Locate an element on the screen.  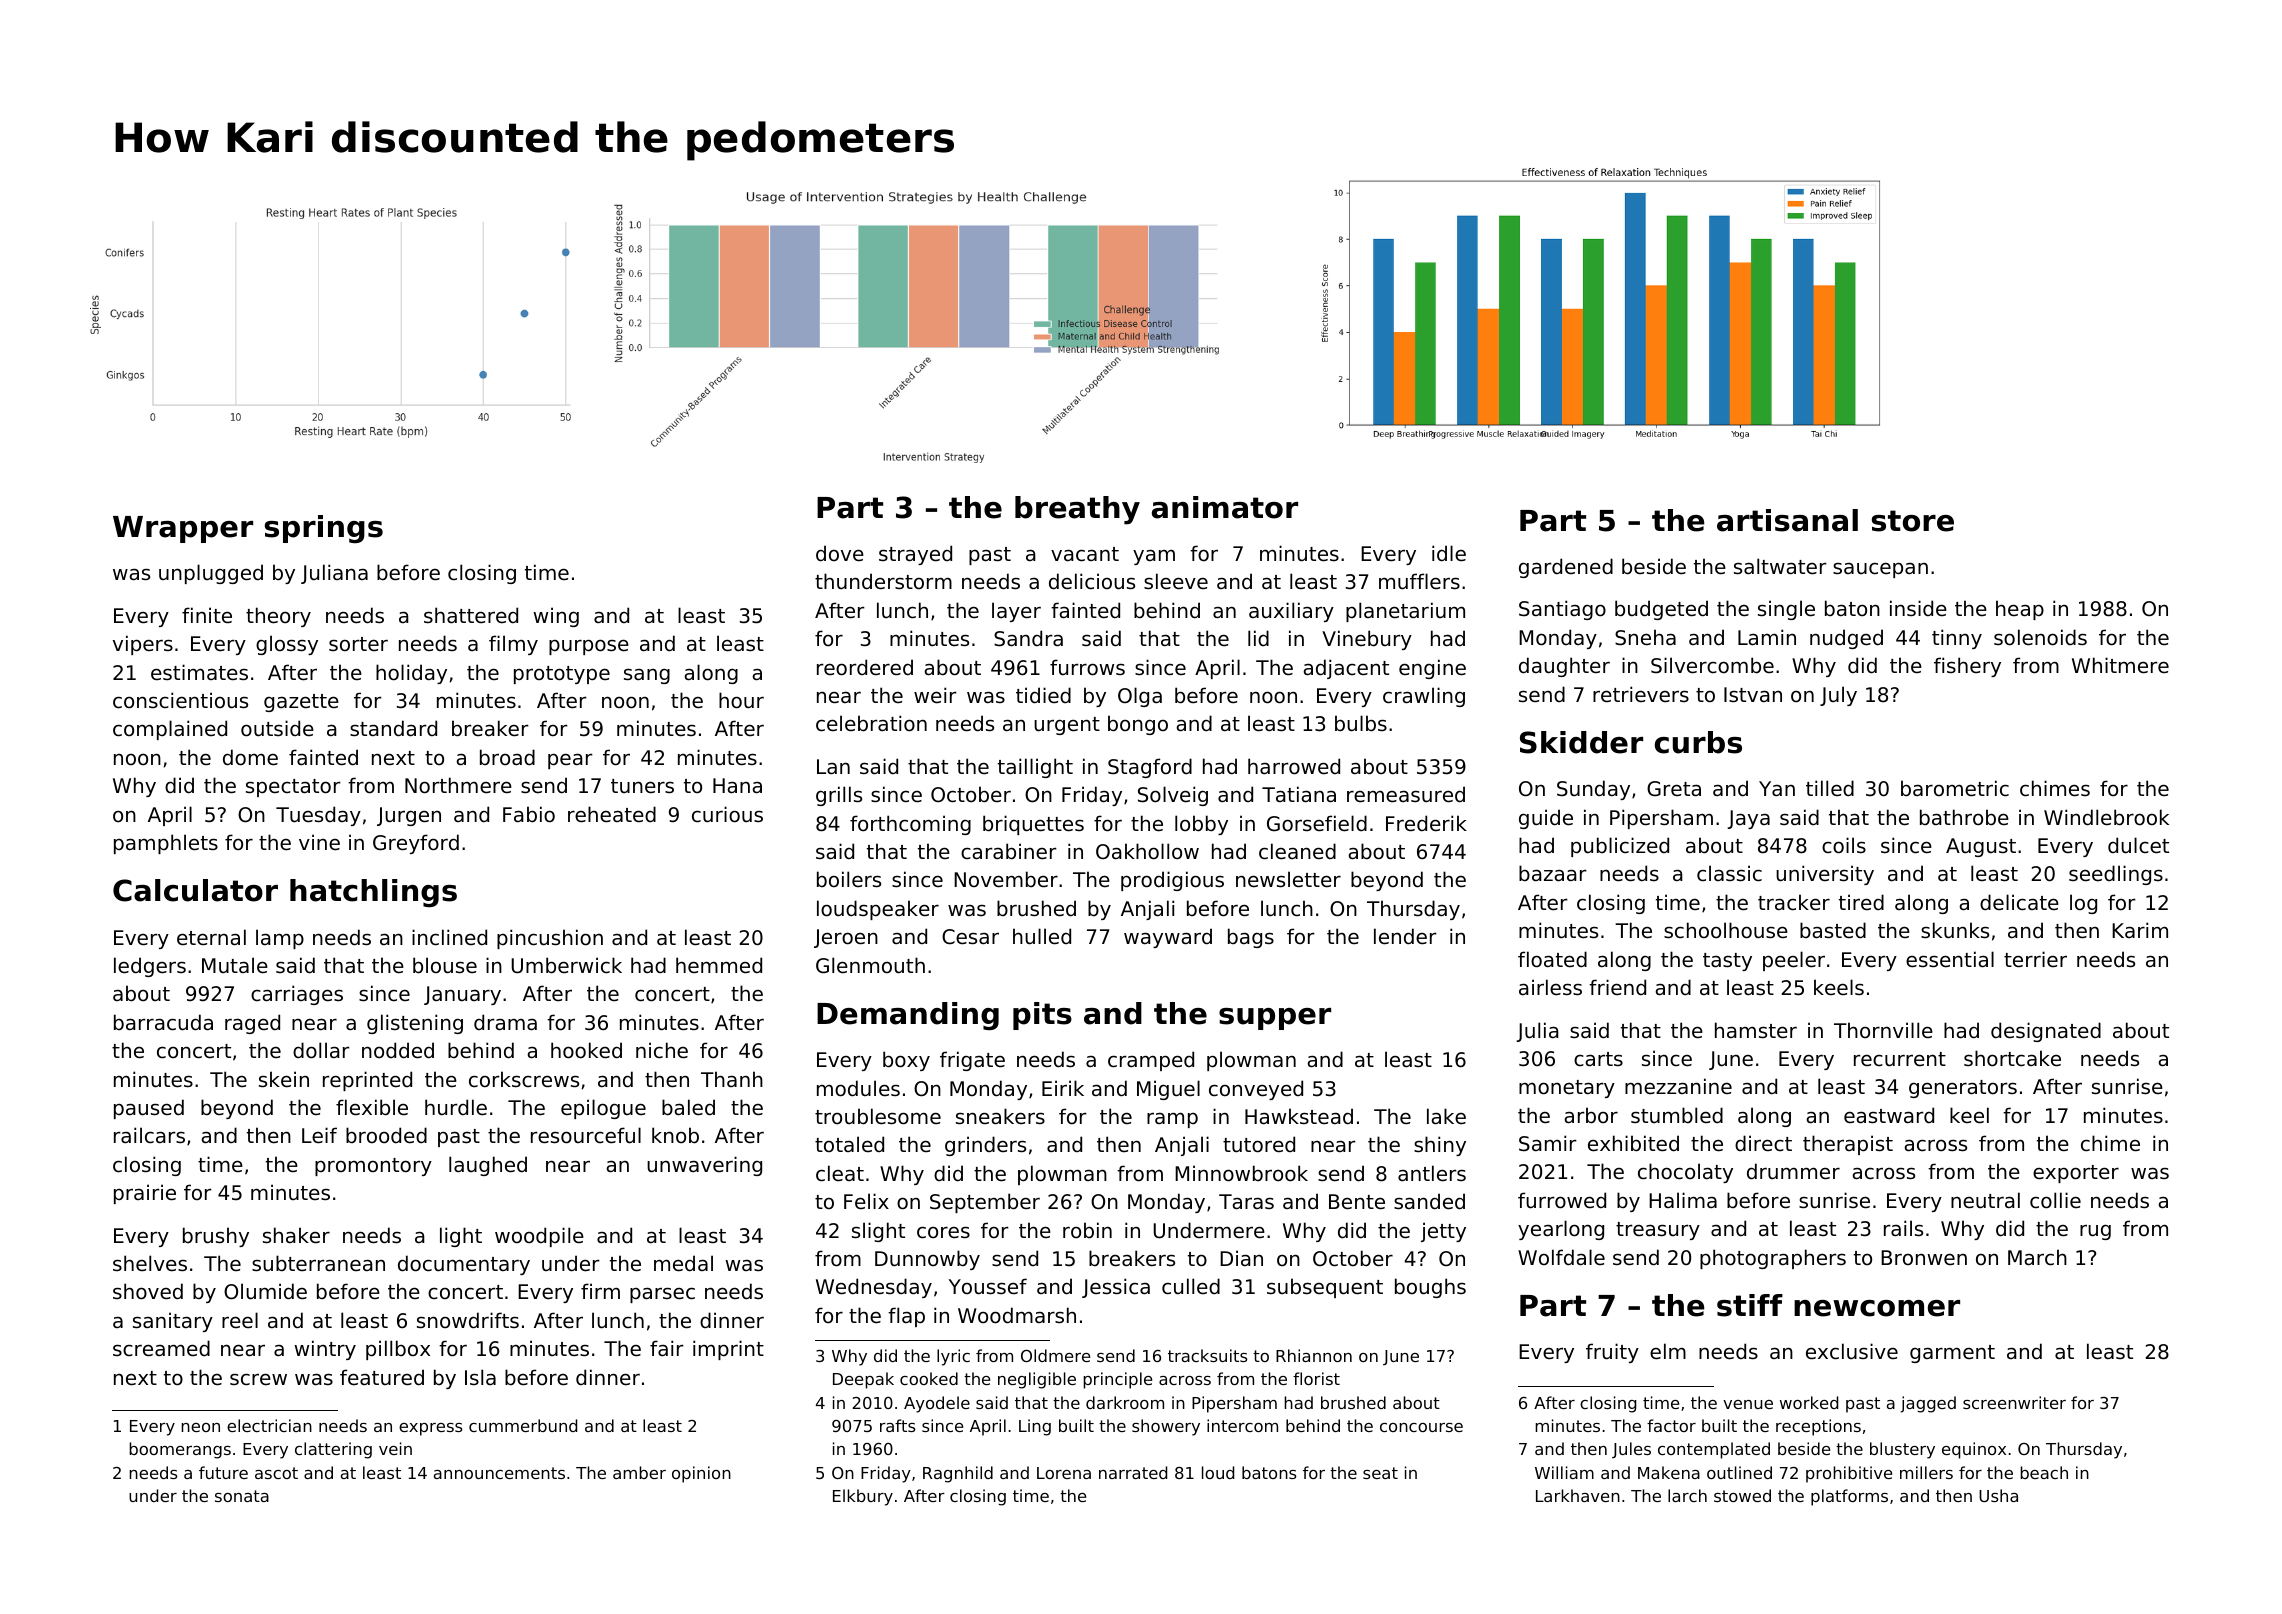
exporter is located at coordinates (2076, 1174).
